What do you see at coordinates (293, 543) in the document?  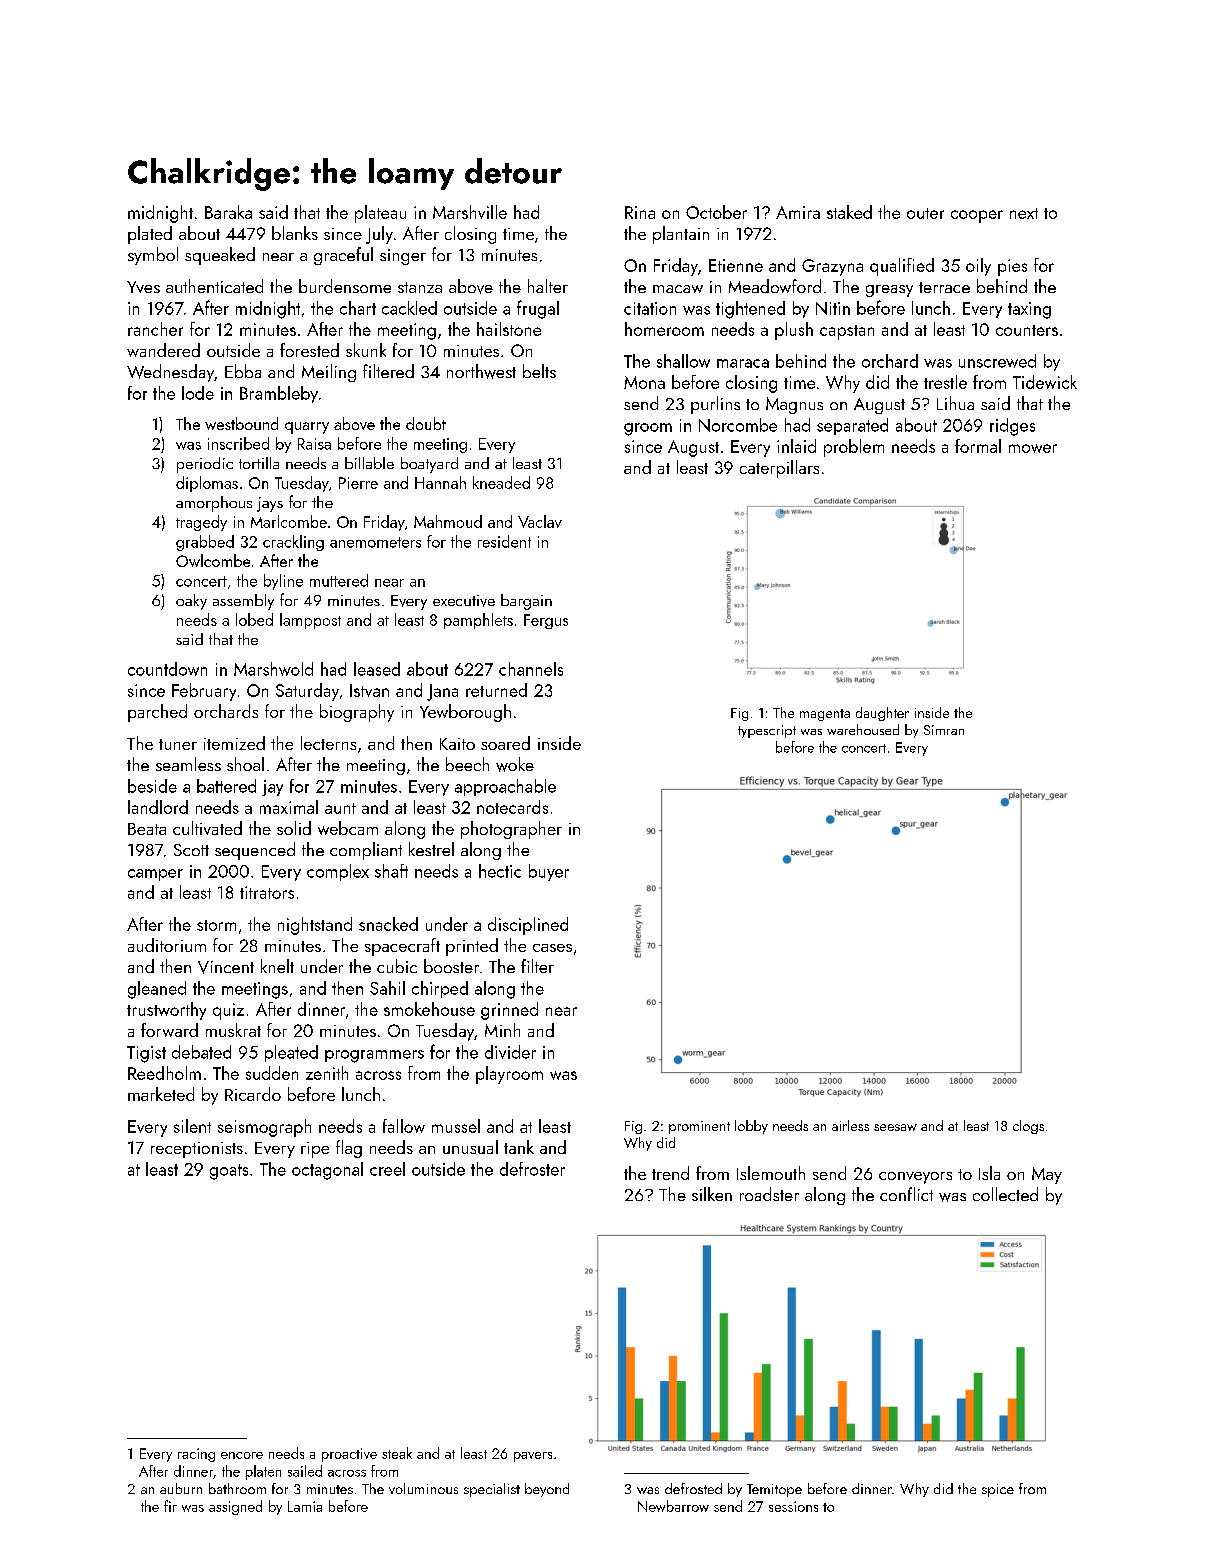 I see `crackling` at bounding box center [293, 543].
